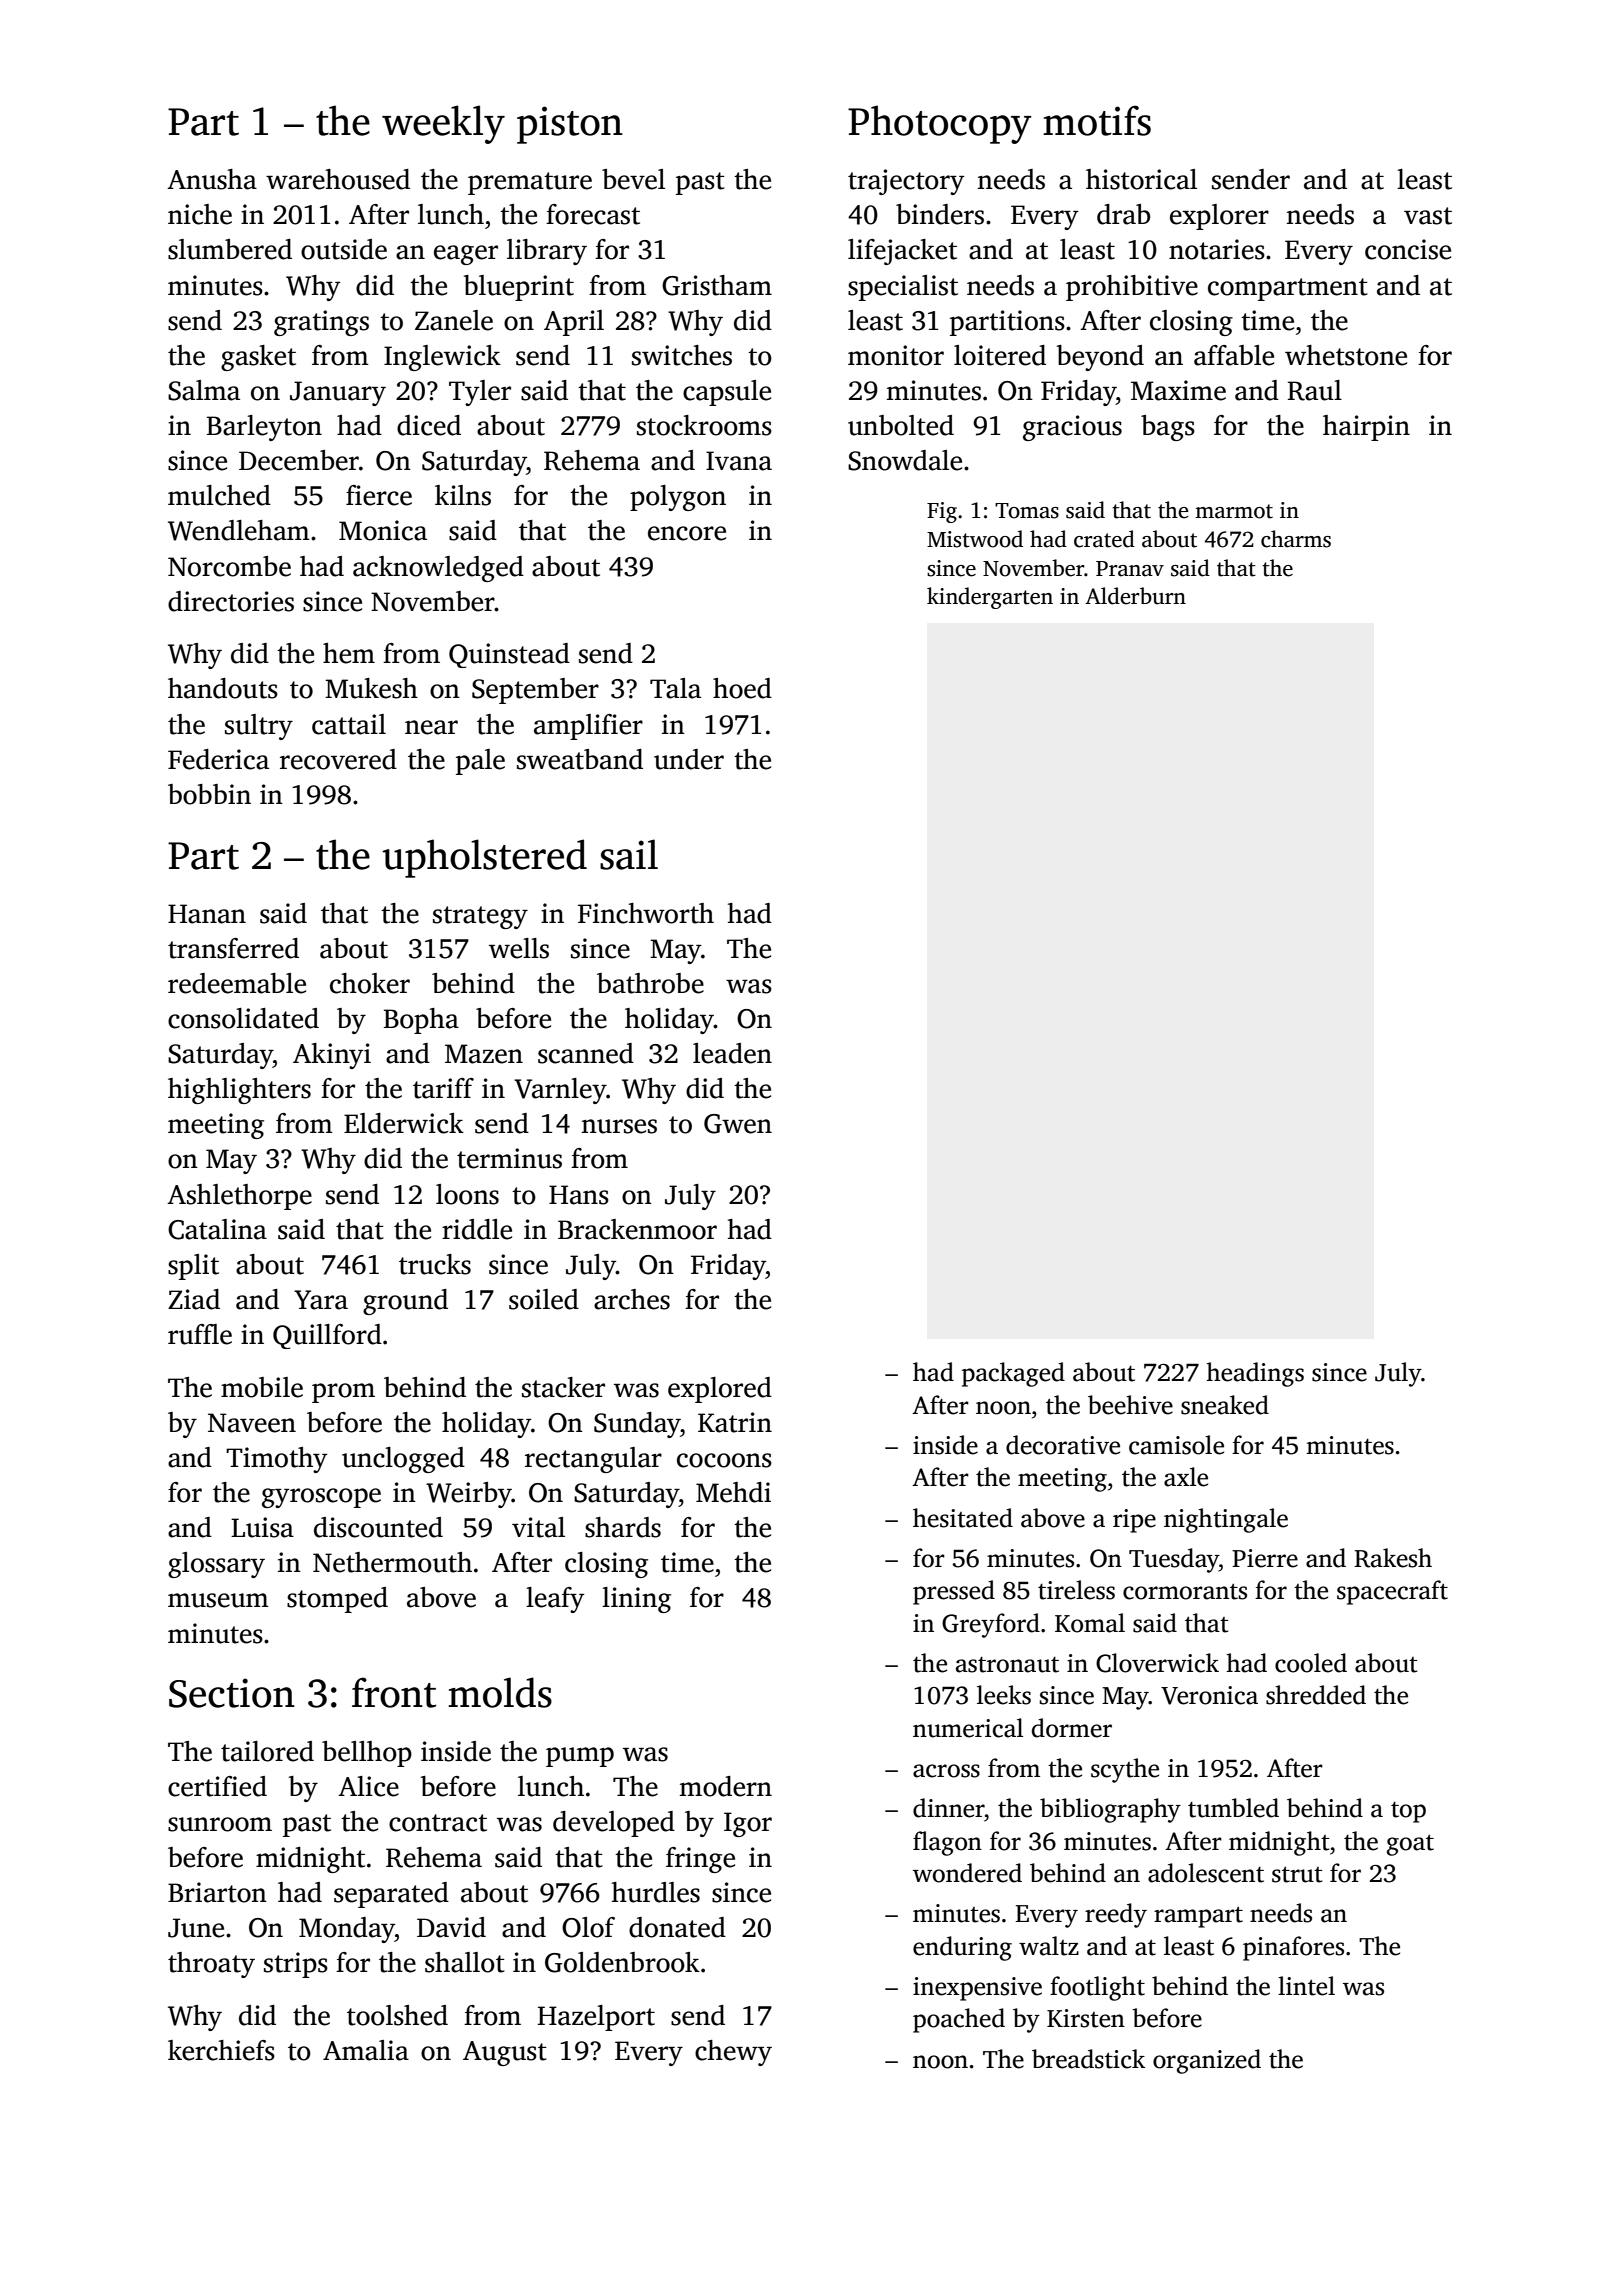 The height and width of the screenshot is (2292, 1620). I want to click on modern, so click(726, 1786).
